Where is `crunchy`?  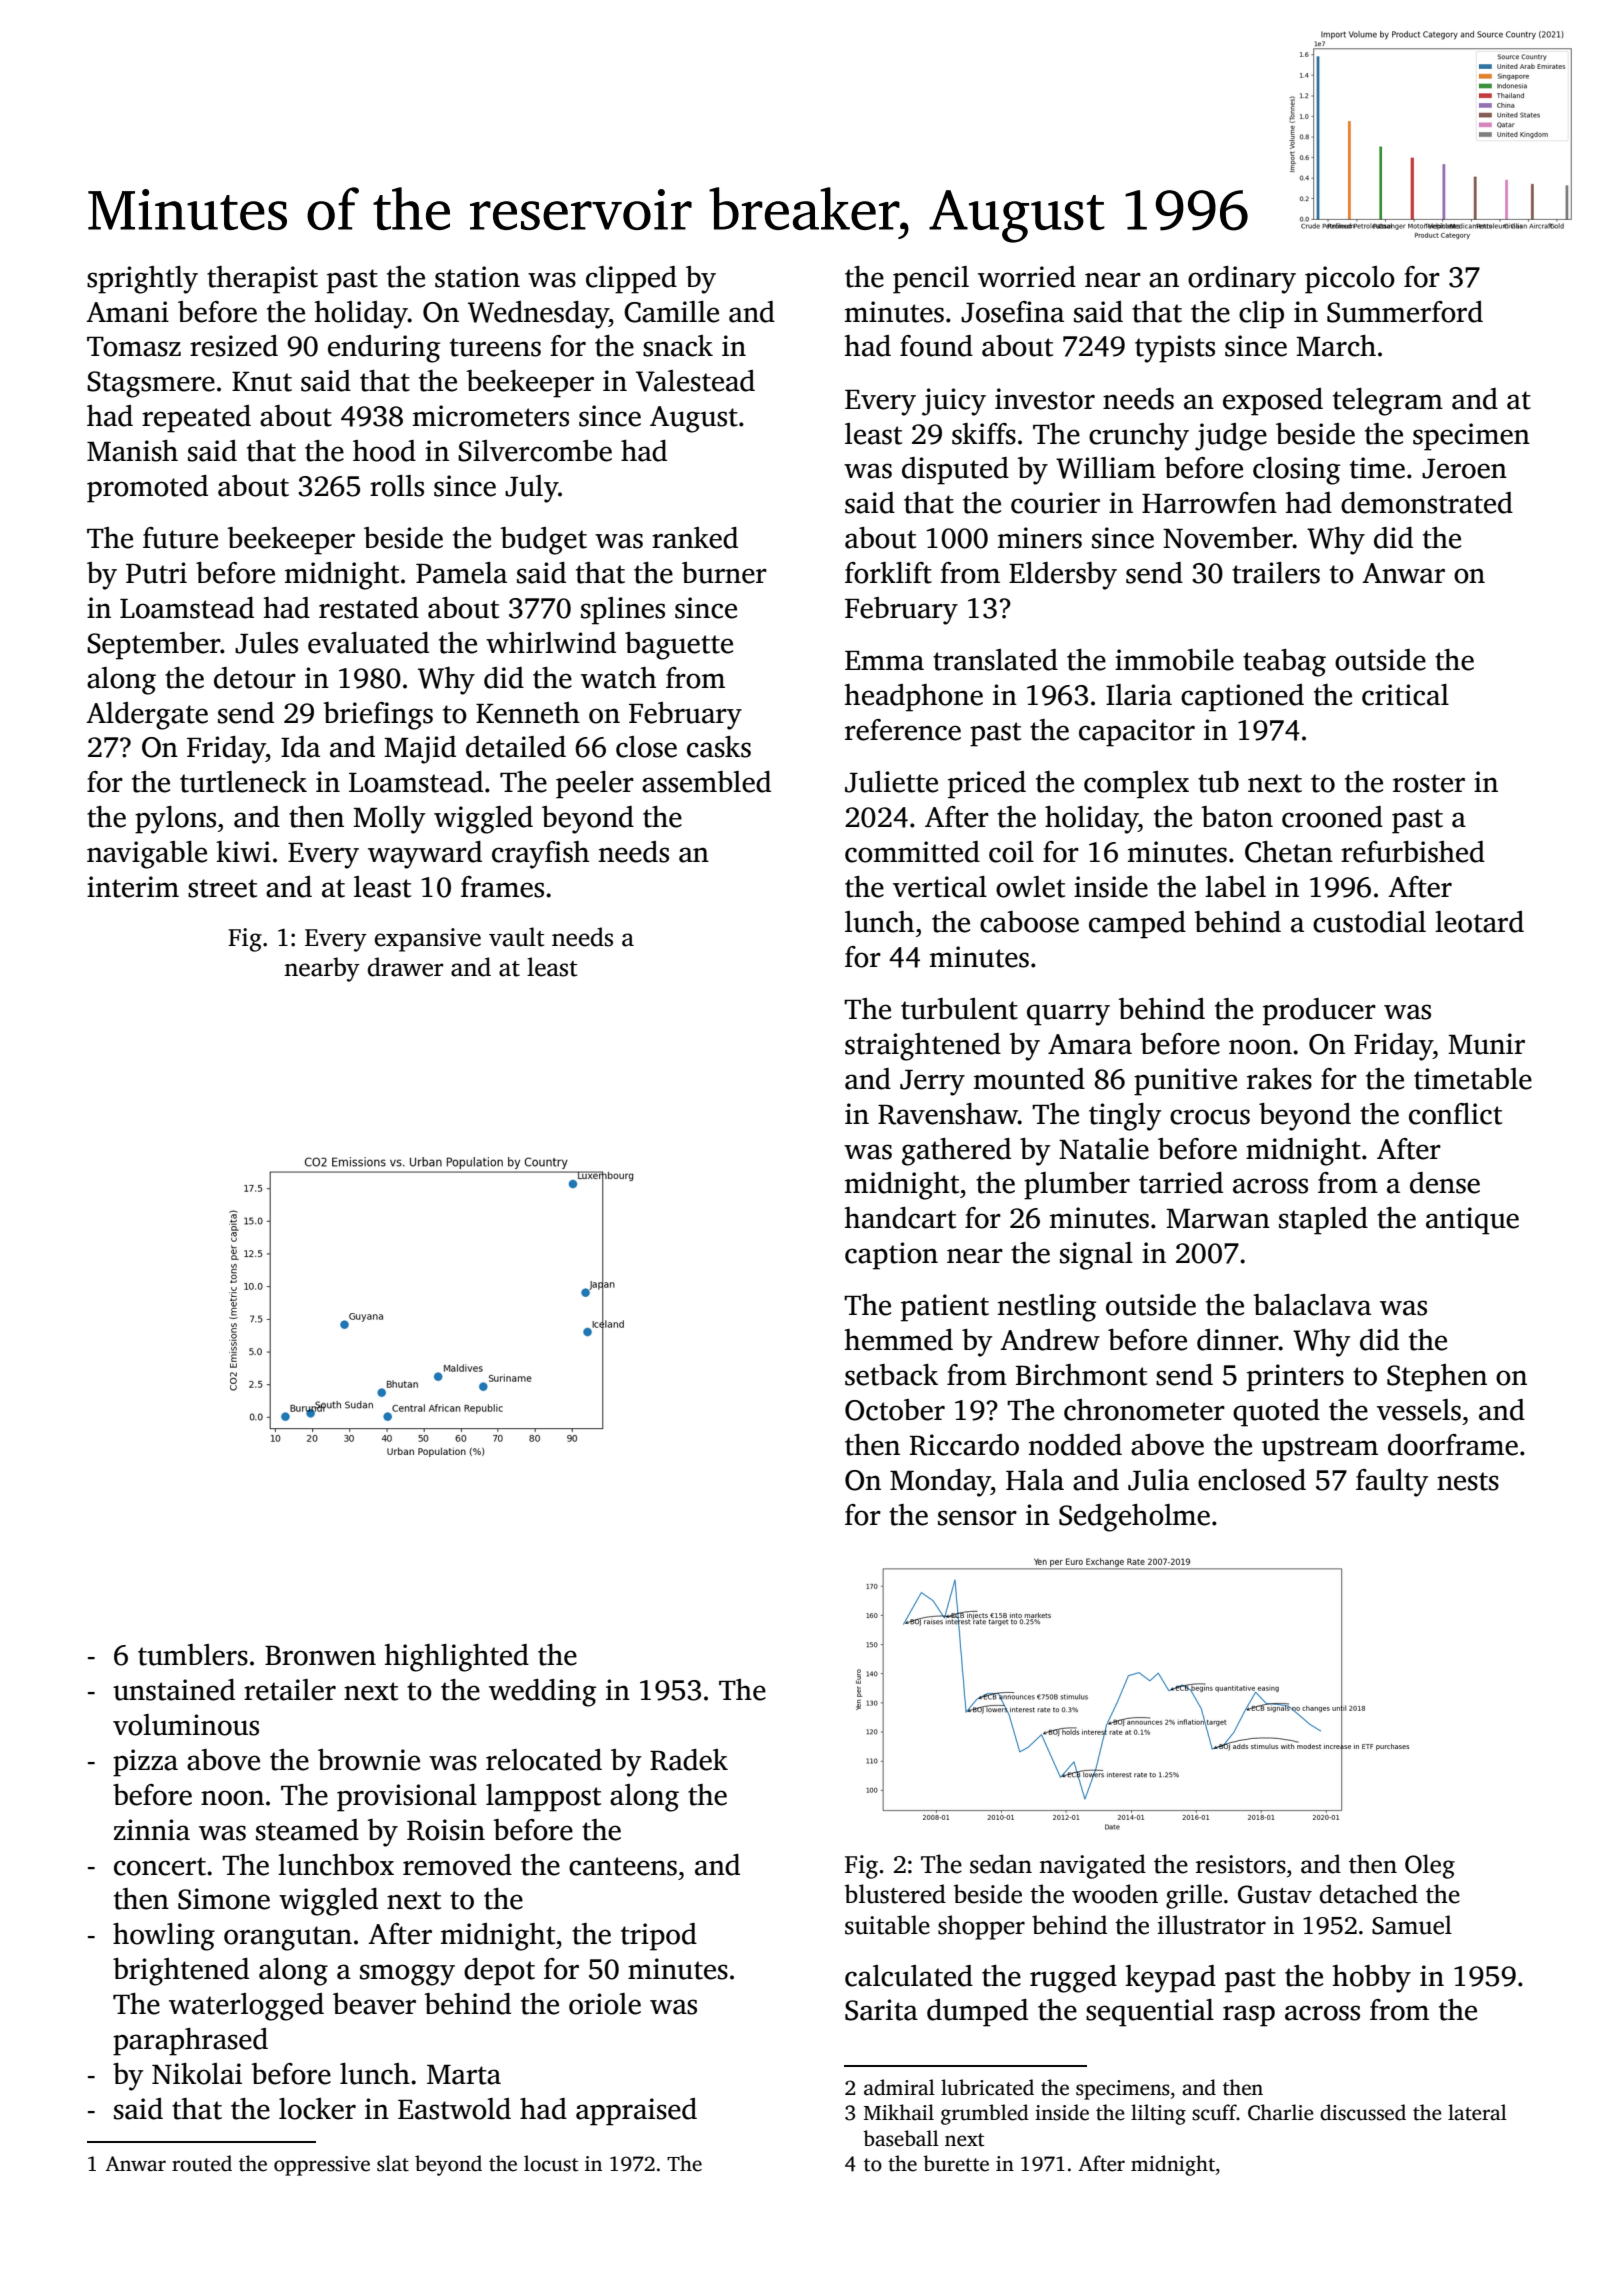
crunchy is located at coordinates (1139, 437).
